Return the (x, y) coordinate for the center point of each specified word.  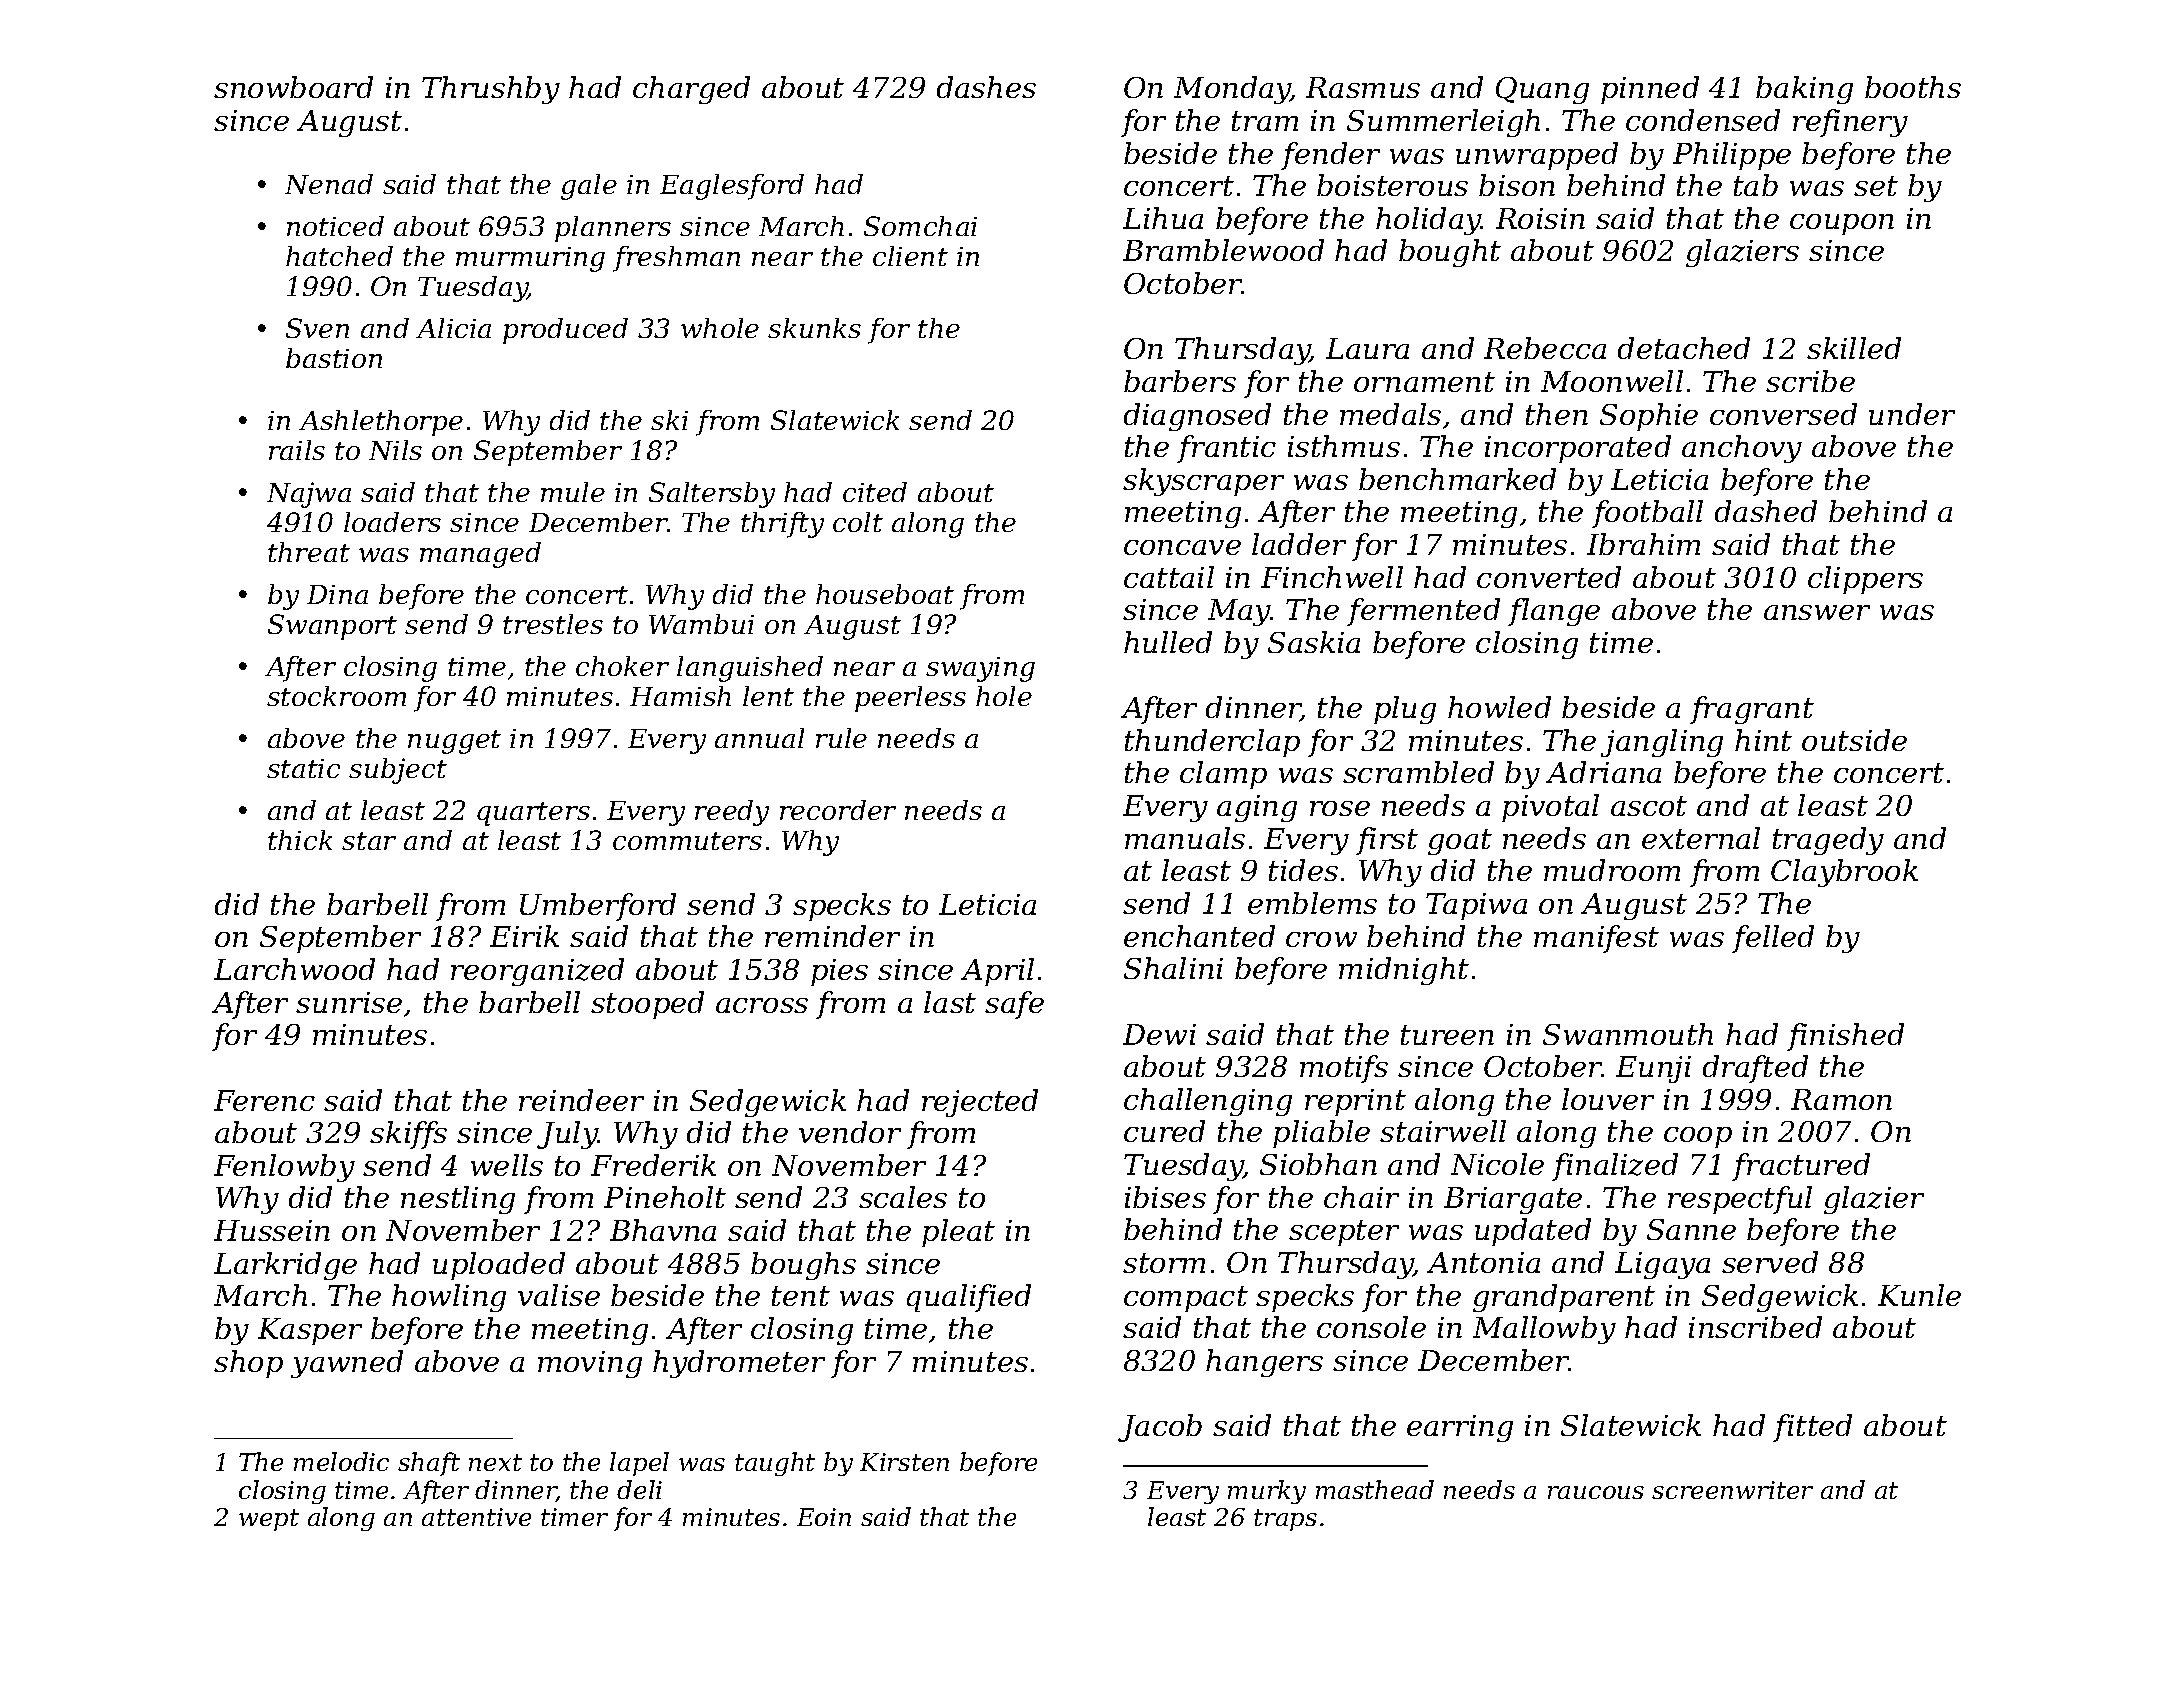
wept (269, 1520)
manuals (1185, 838)
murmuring (530, 259)
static (303, 768)
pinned (1650, 90)
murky (1267, 1492)
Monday (1232, 90)
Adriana (1603, 772)
